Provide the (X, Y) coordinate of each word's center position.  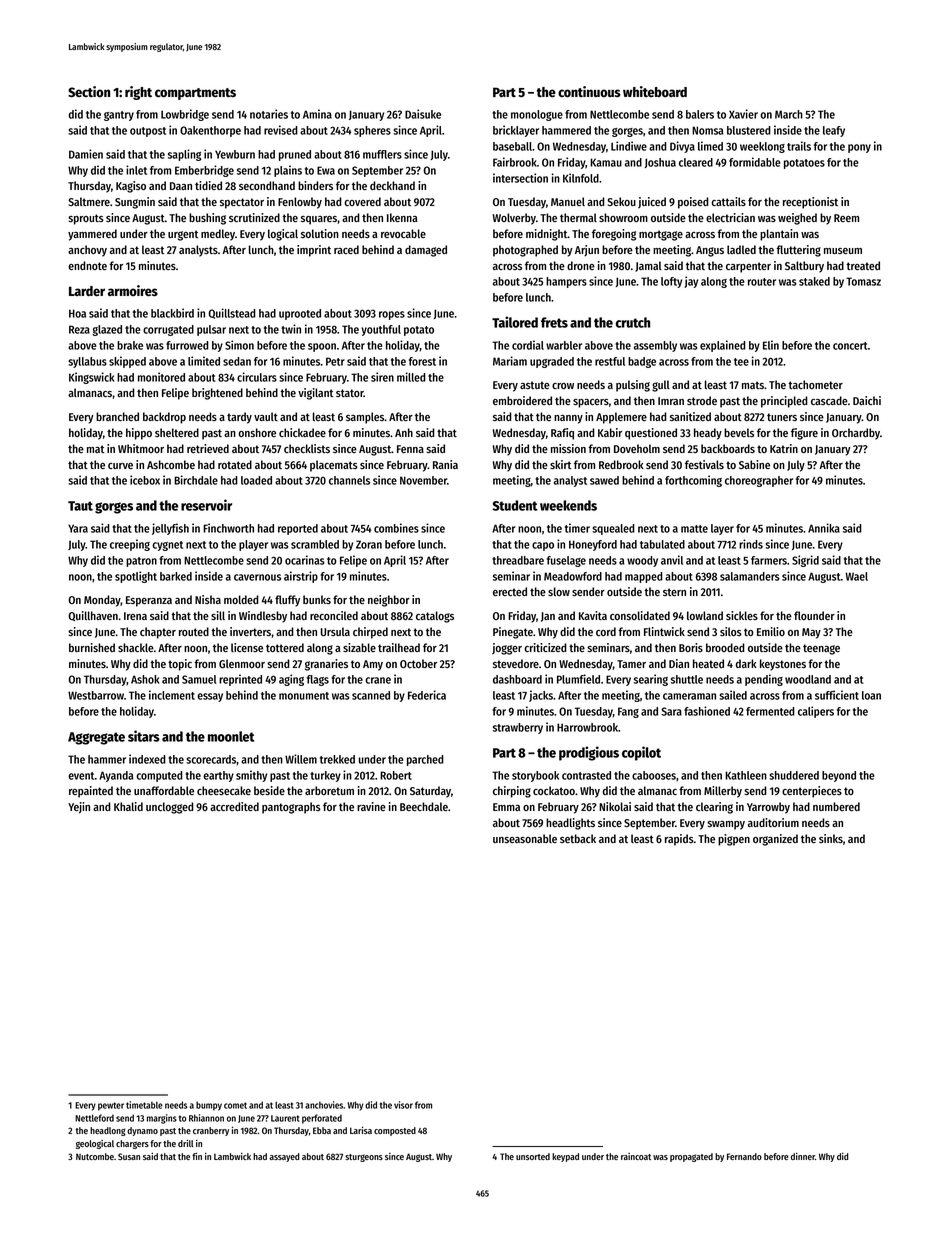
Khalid (128, 806)
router (762, 282)
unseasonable (525, 838)
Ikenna (402, 217)
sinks (831, 838)
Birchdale (196, 480)
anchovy (87, 251)
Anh (404, 432)
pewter (111, 1106)
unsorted (533, 1156)
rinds (751, 544)
